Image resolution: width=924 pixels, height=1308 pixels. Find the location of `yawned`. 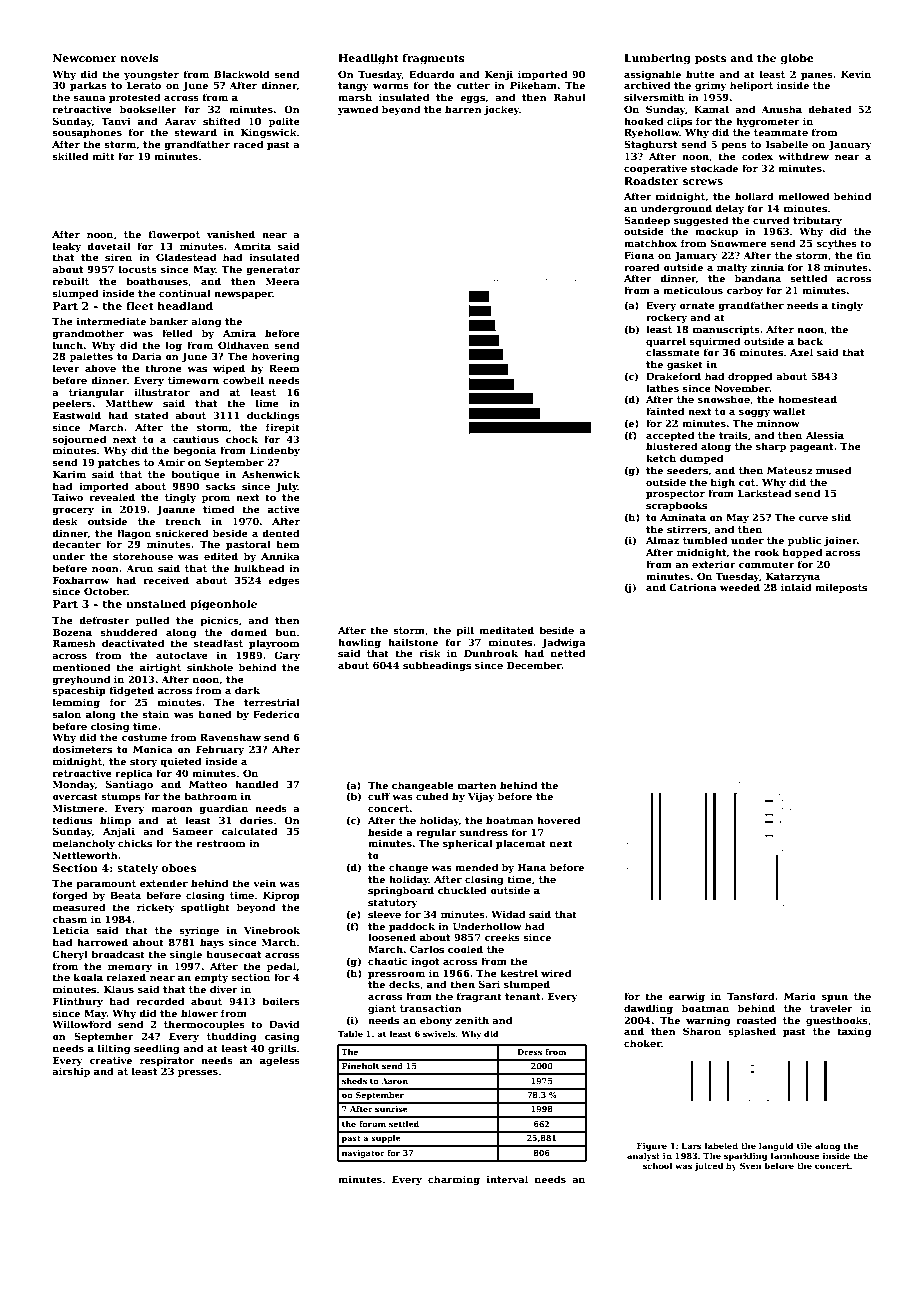

yawned is located at coordinates (358, 110).
